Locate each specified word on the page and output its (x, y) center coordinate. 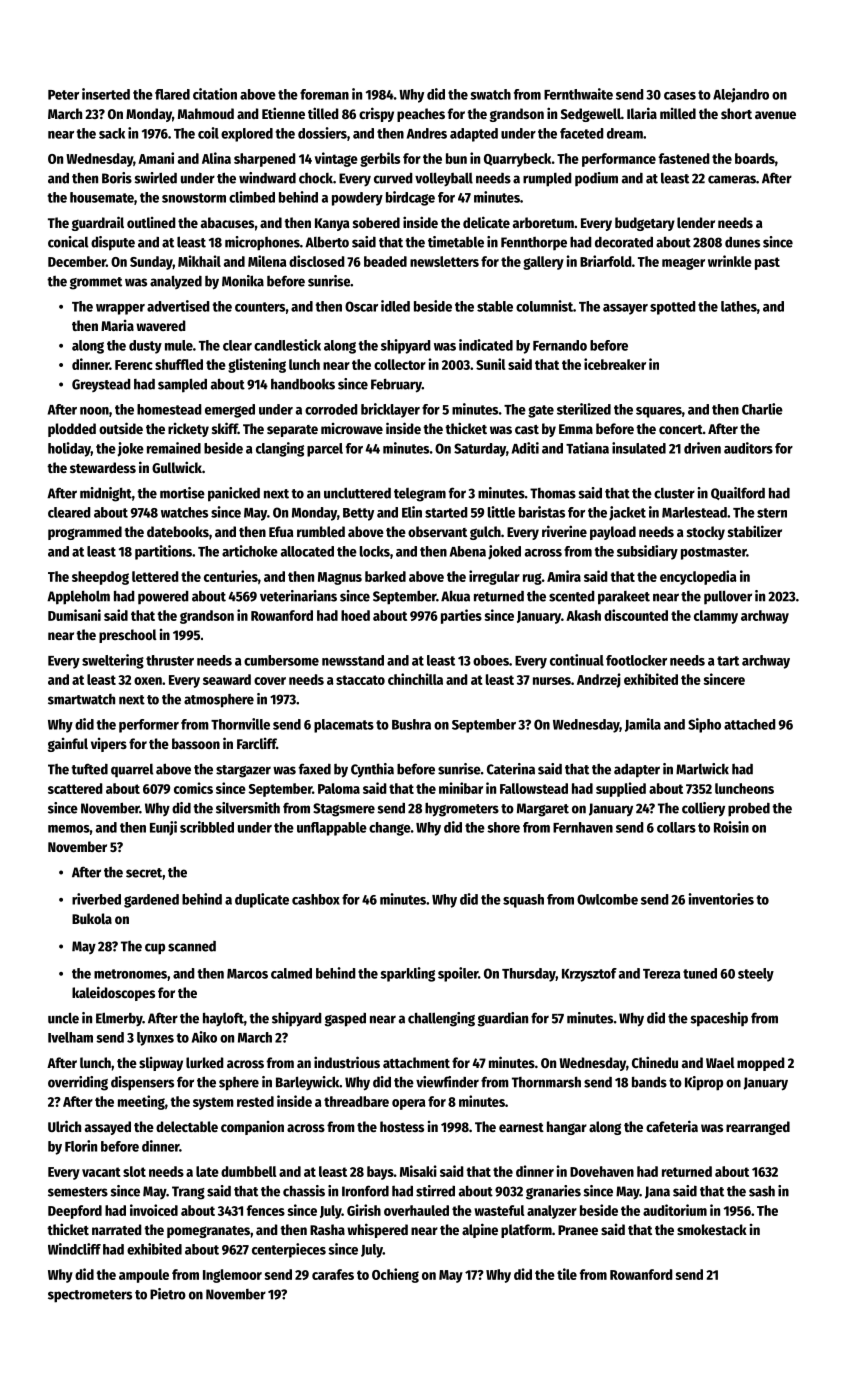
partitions (163, 552)
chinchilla (415, 679)
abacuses (227, 222)
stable (495, 306)
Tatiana (587, 448)
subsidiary (647, 552)
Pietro (168, 1294)
